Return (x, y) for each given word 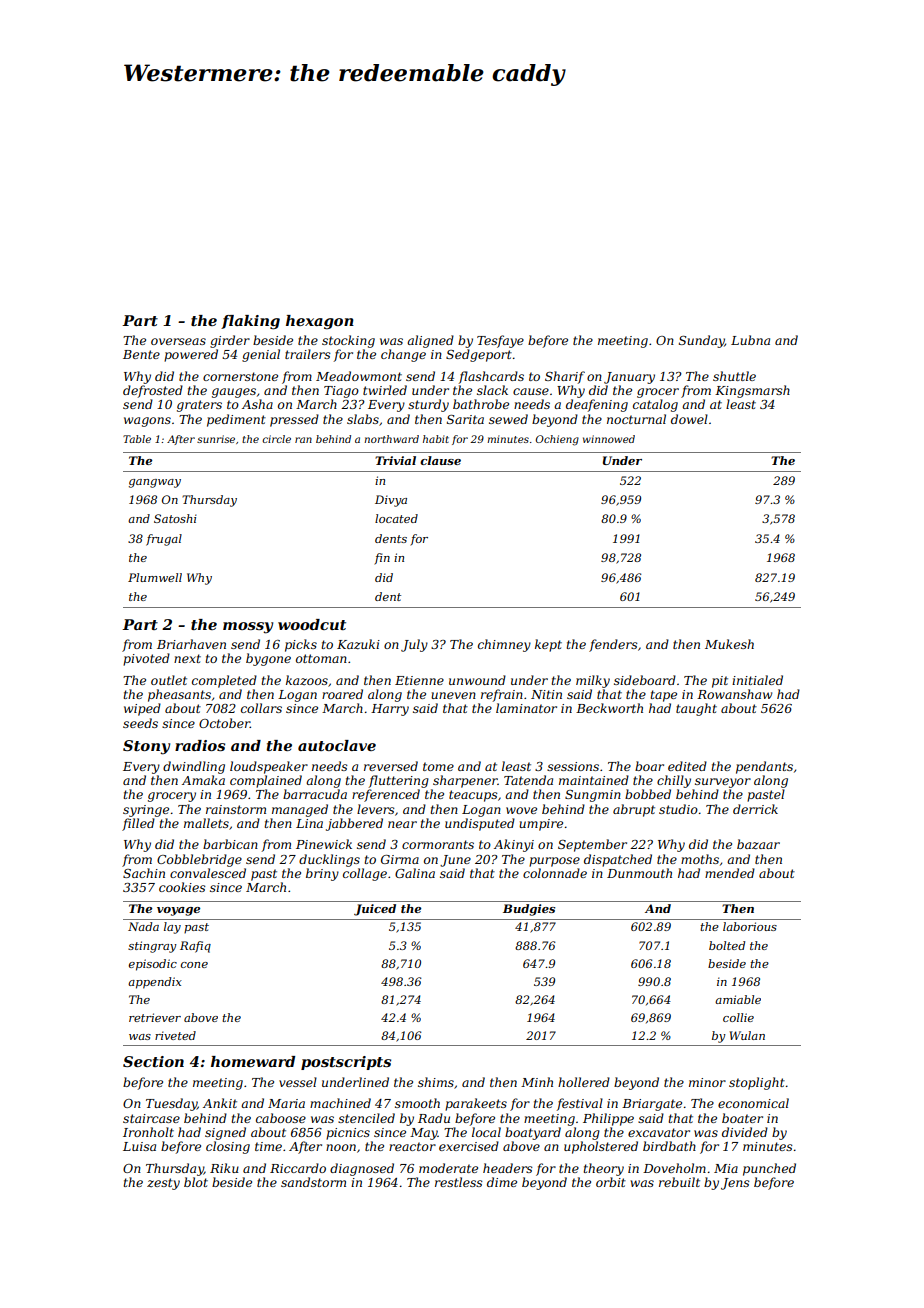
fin (382, 559)
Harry (390, 710)
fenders (613, 645)
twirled (385, 390)
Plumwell (155, 577)
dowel (689, 419)
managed (300, 810)
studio (678, 809)
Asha (257, 404)
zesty (163, 1184)
